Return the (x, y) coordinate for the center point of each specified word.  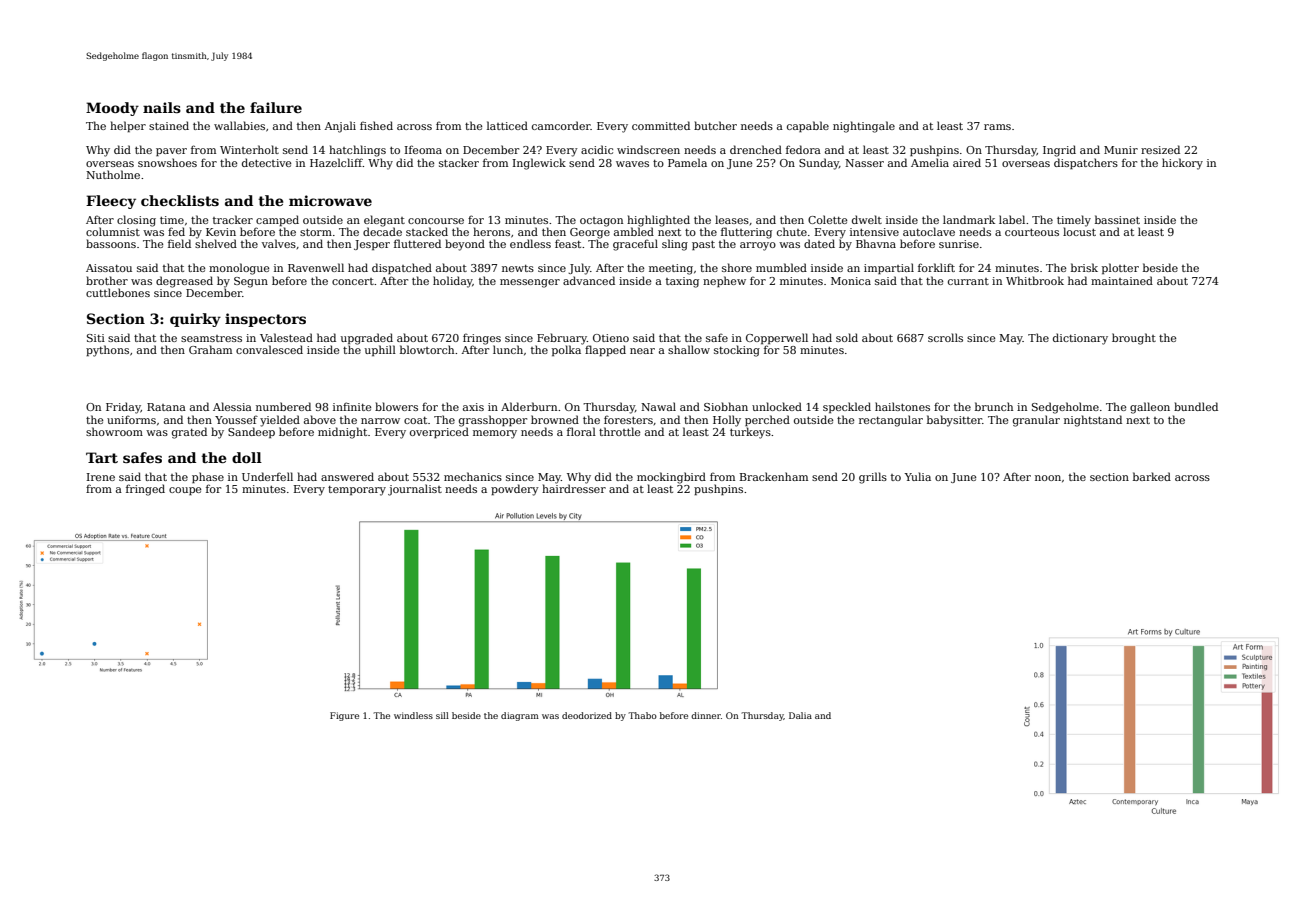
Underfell (267, 476)
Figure (344, 716)
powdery (515, 490)
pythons (107, 351)
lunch (508, 349)
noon (1048, 478)
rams (997, 127)
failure (276, 107)
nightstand (1093, 421)
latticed (507, 125)
